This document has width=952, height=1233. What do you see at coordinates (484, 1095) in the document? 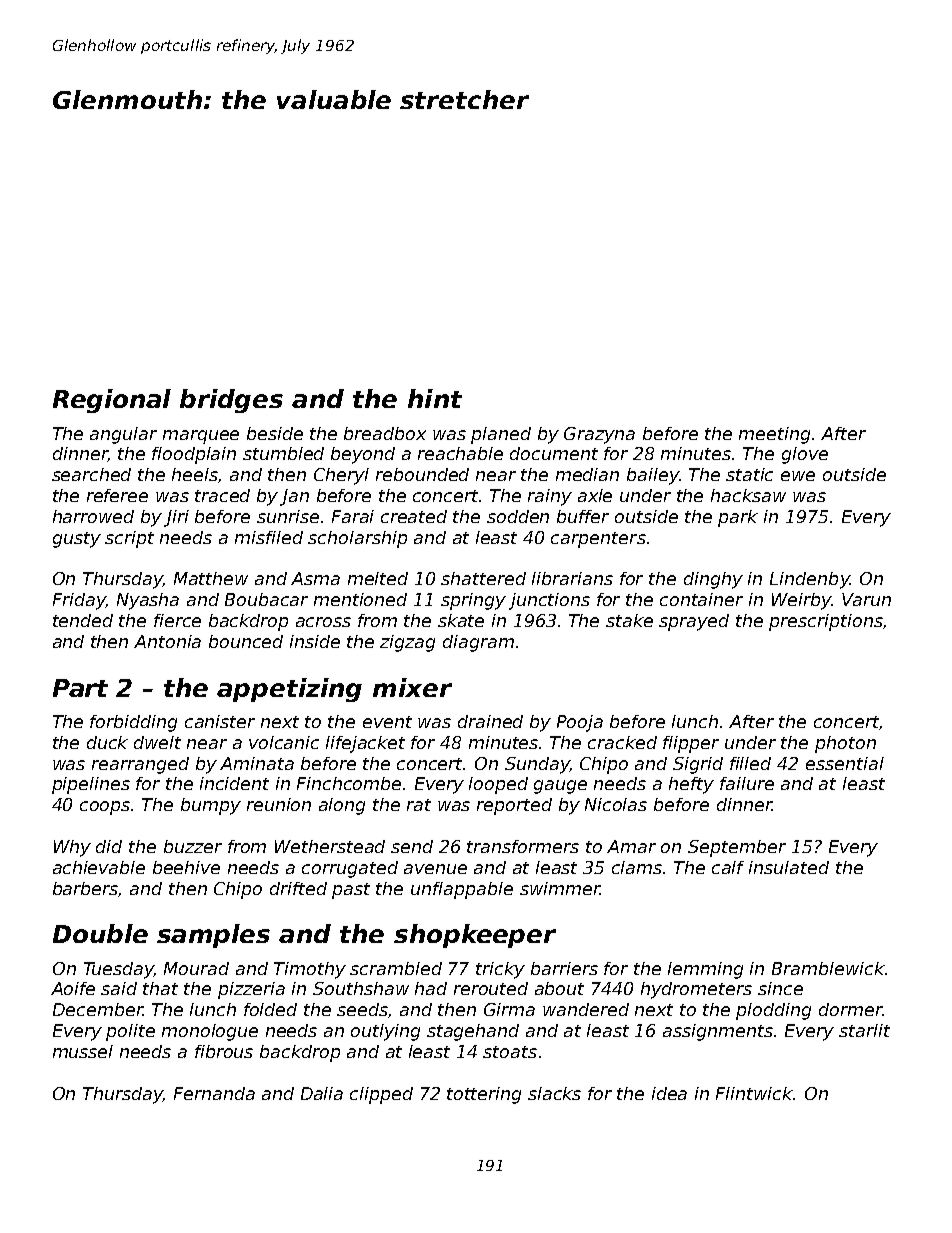
I see `tottering` at bounding box center [484, 1095].
